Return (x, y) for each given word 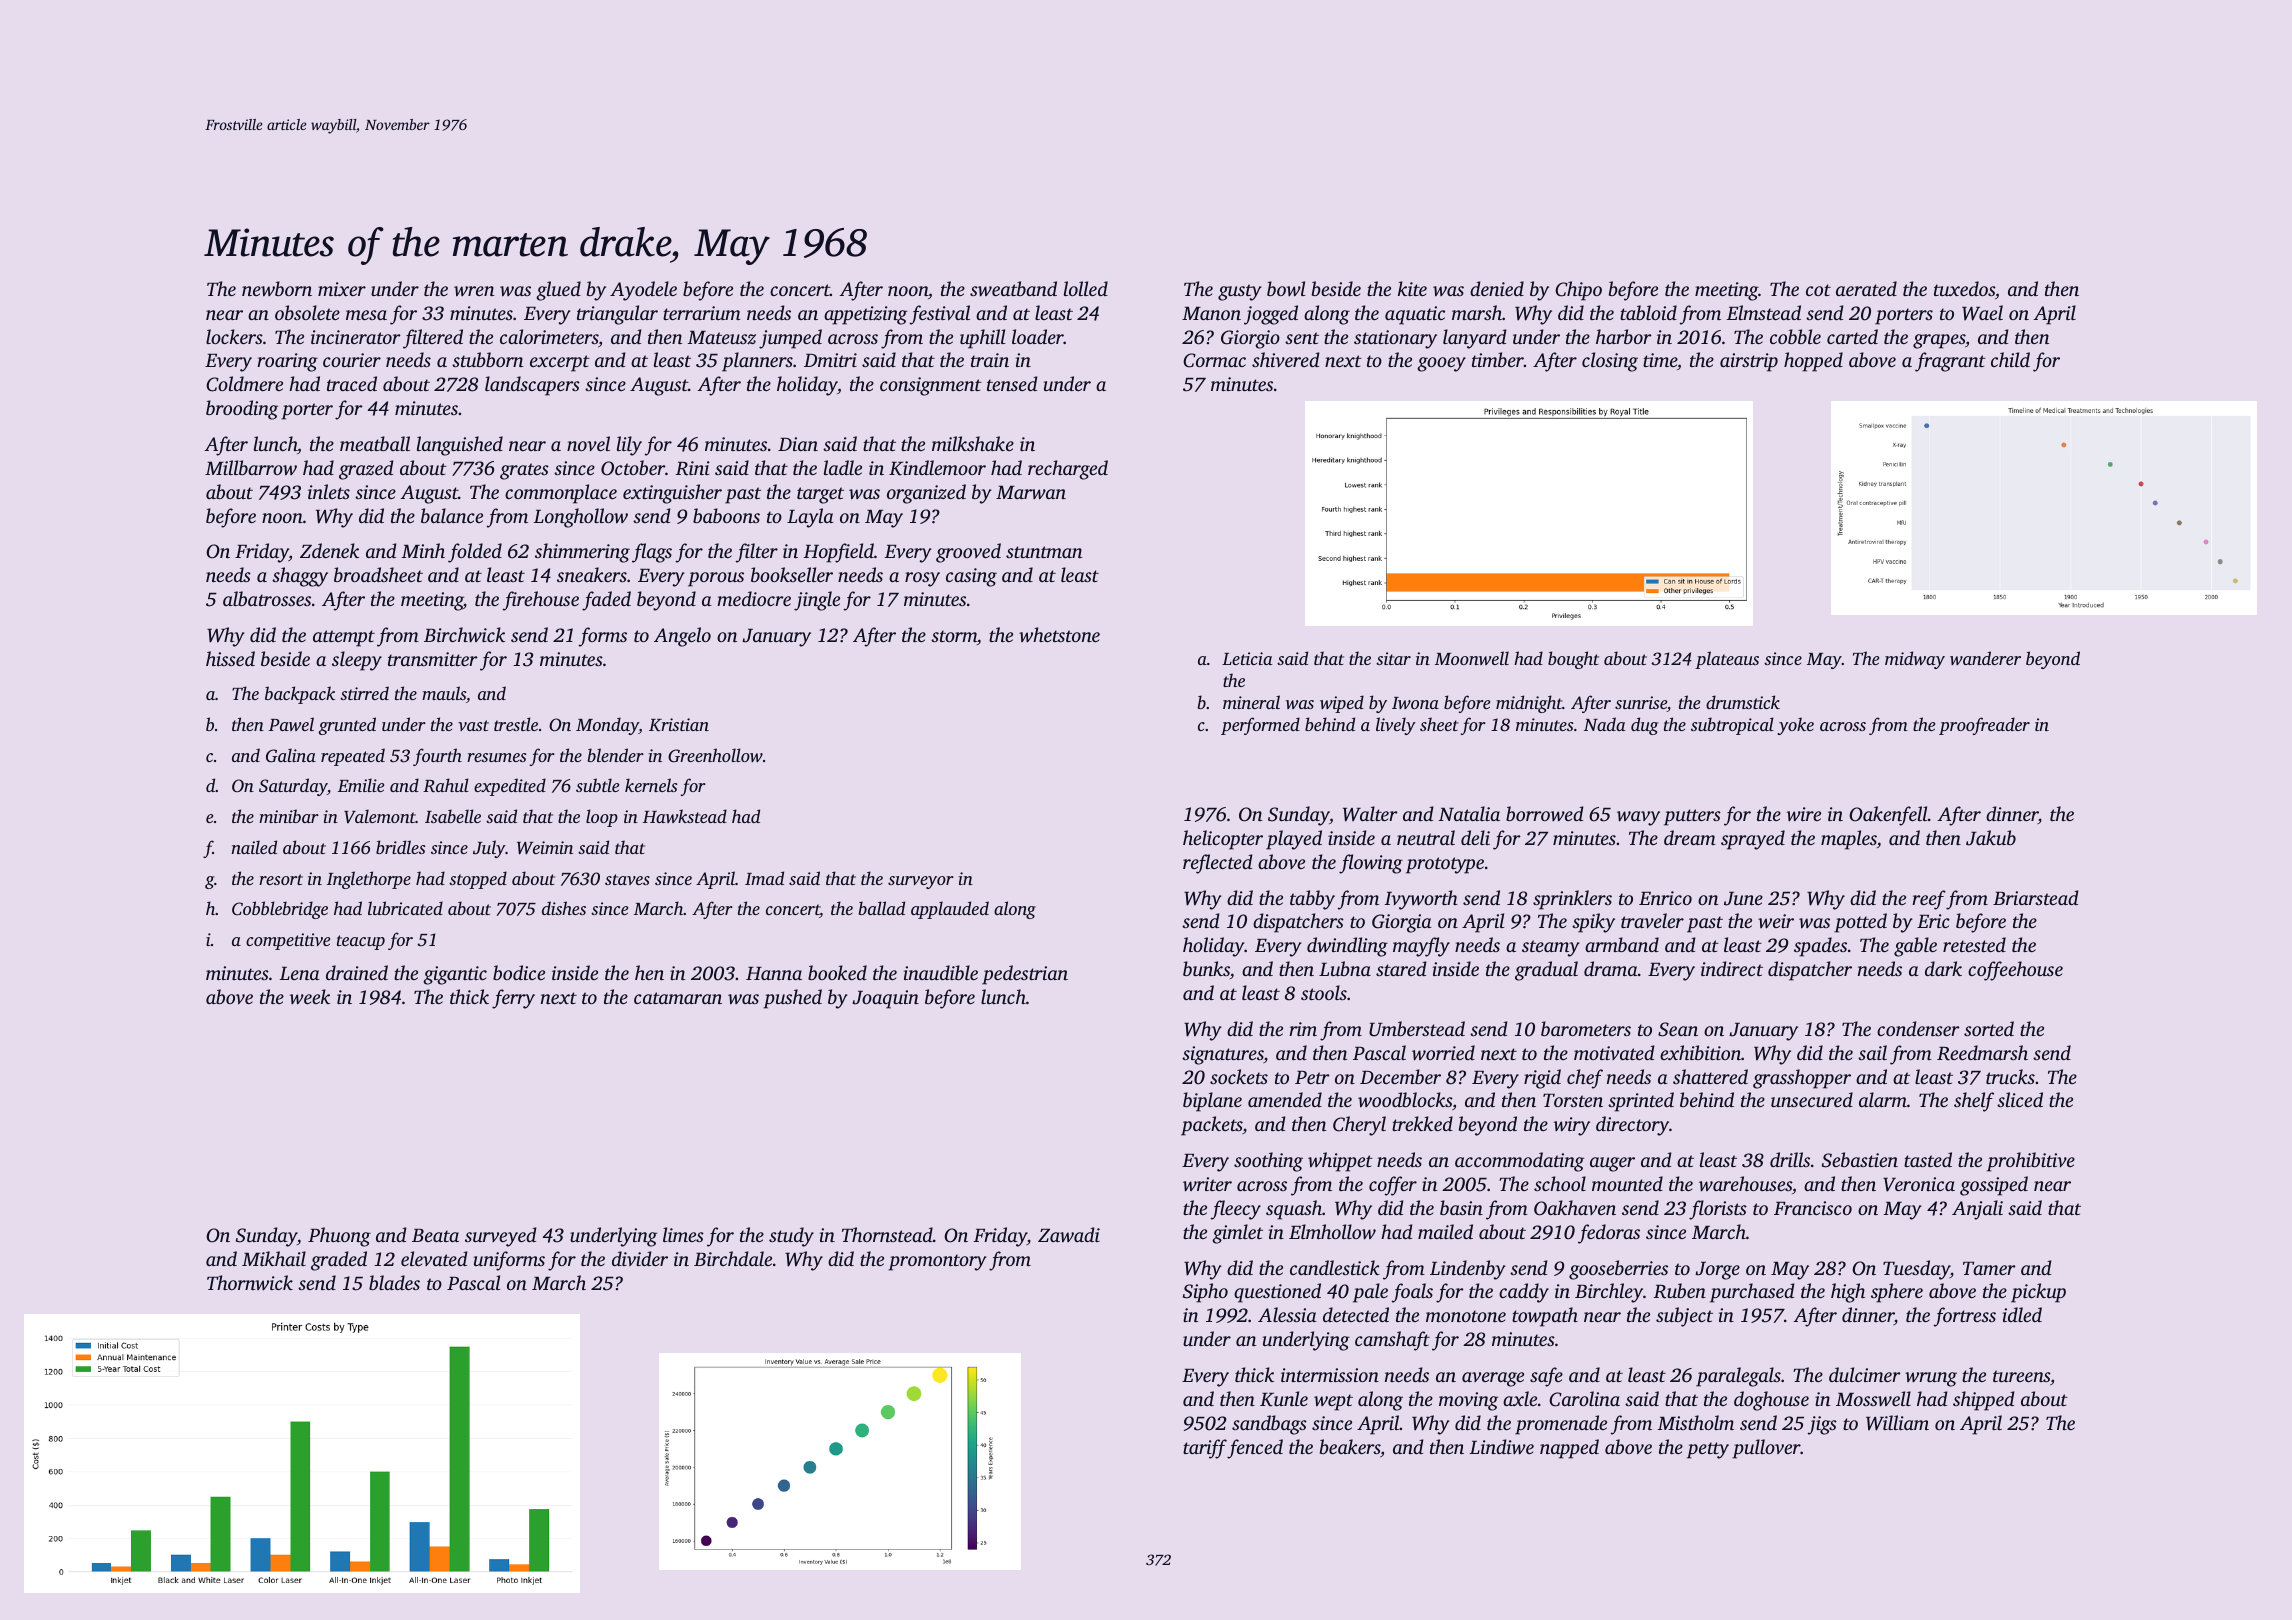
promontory (937, 1262)
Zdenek (329, 550)
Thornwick (250, 1282)
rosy (922, 579)
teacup (361, 942)
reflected (1218, 864)
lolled (1086, 288)
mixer (342, 289)
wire (1804, 814)
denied (1497, 288)
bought (1573, 660)
